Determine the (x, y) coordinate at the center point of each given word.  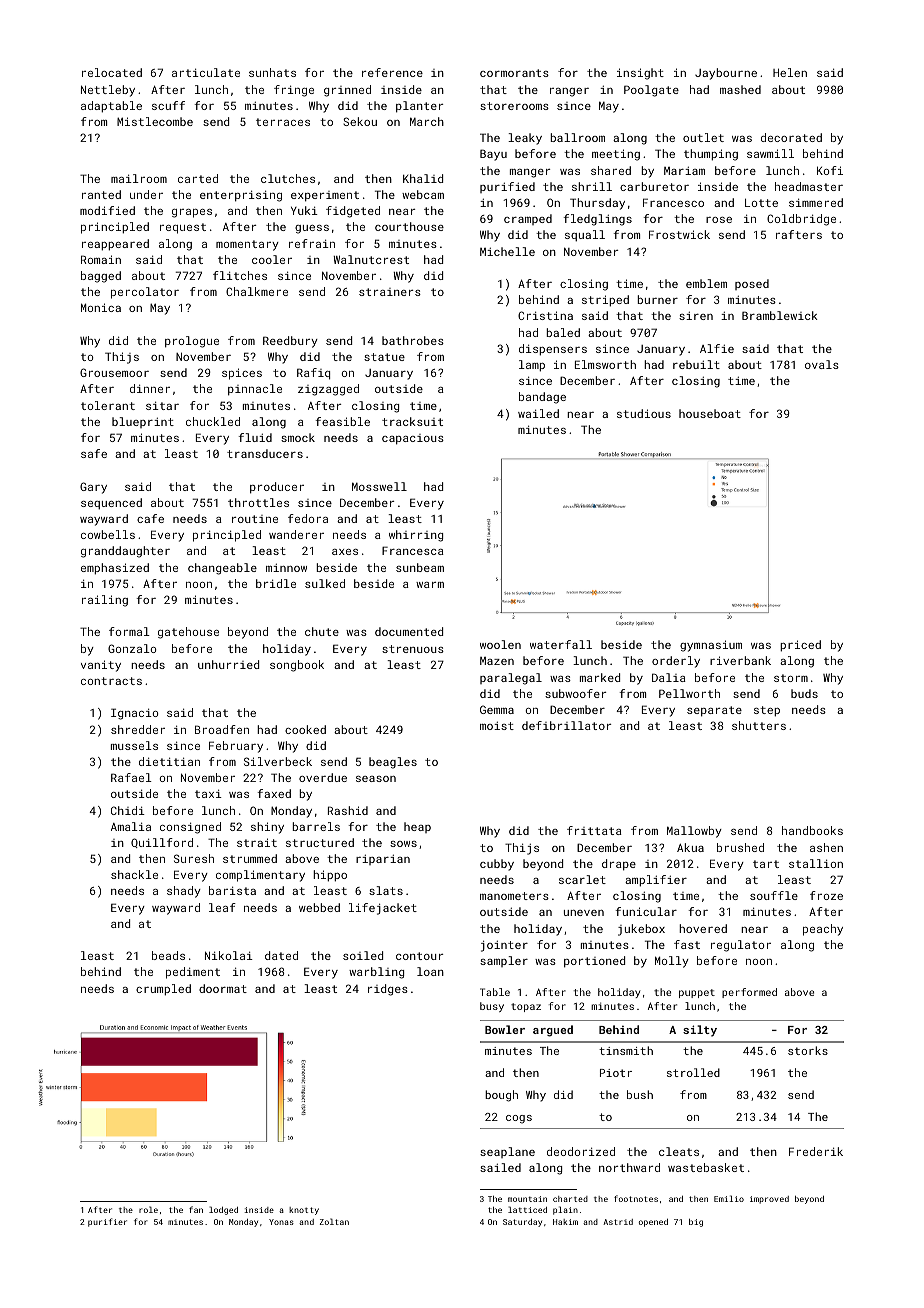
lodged (223, 1210)
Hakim (565, 1222)
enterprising (241, 196)
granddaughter (125, 552)
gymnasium (711, 646)
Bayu (493, 155)
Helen (790, 72)
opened (653, 1223)
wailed (538, 413)
